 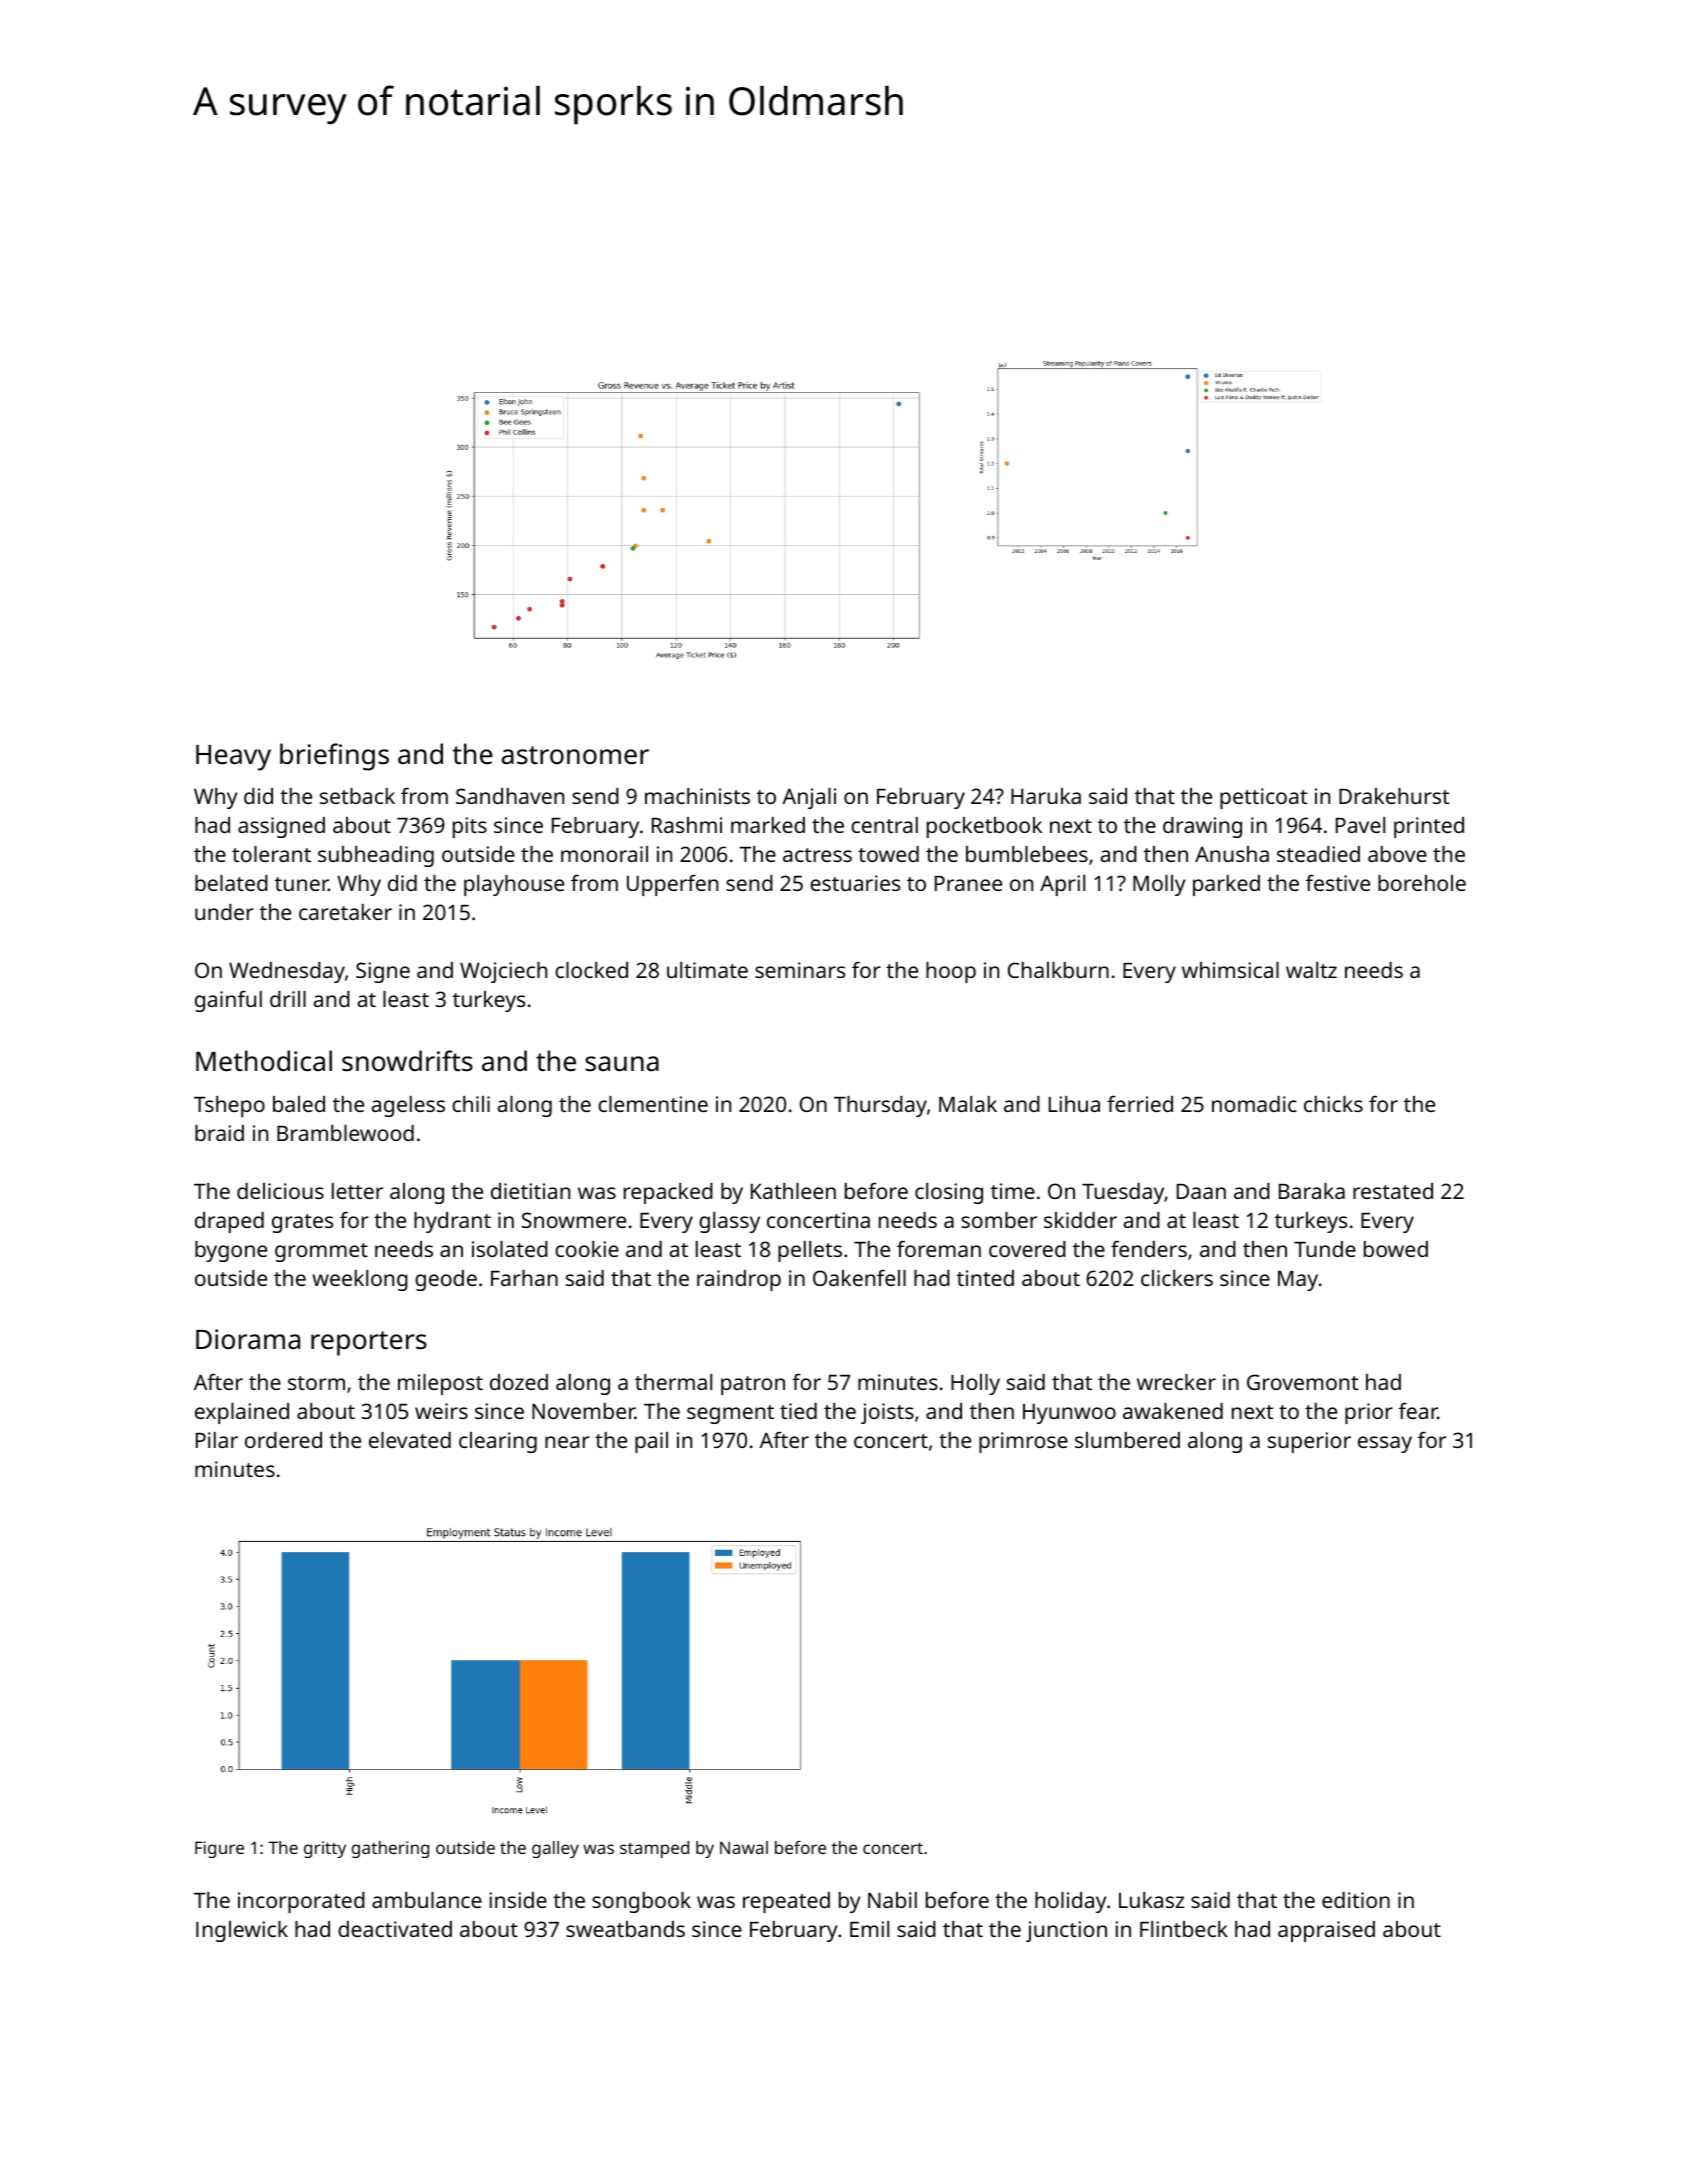 What do you see at coordinates (283, 1440) in the document?
I see `ordered` at bounding box center [283, 1440].
